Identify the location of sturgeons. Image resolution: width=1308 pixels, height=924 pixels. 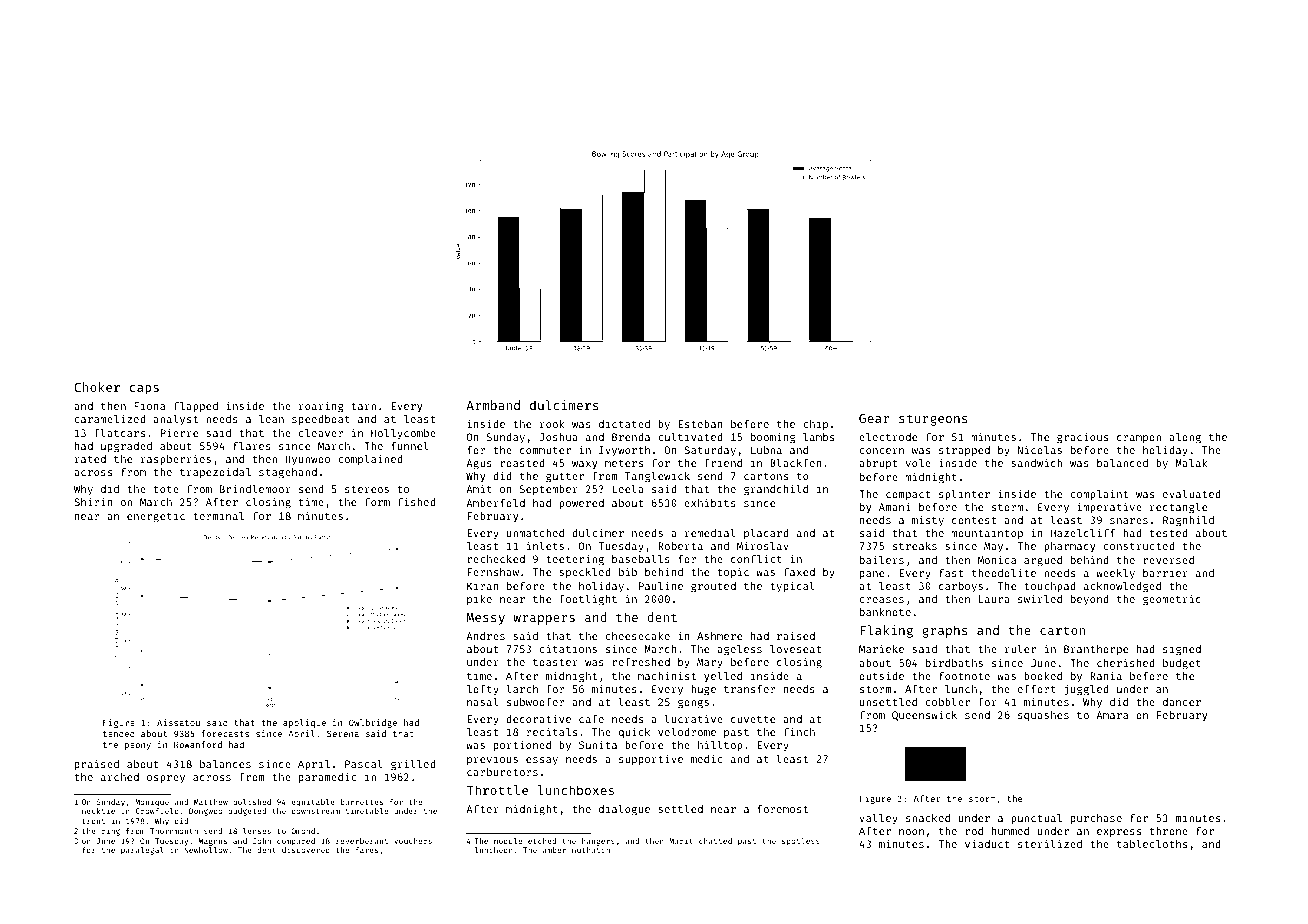
(933, 420).
